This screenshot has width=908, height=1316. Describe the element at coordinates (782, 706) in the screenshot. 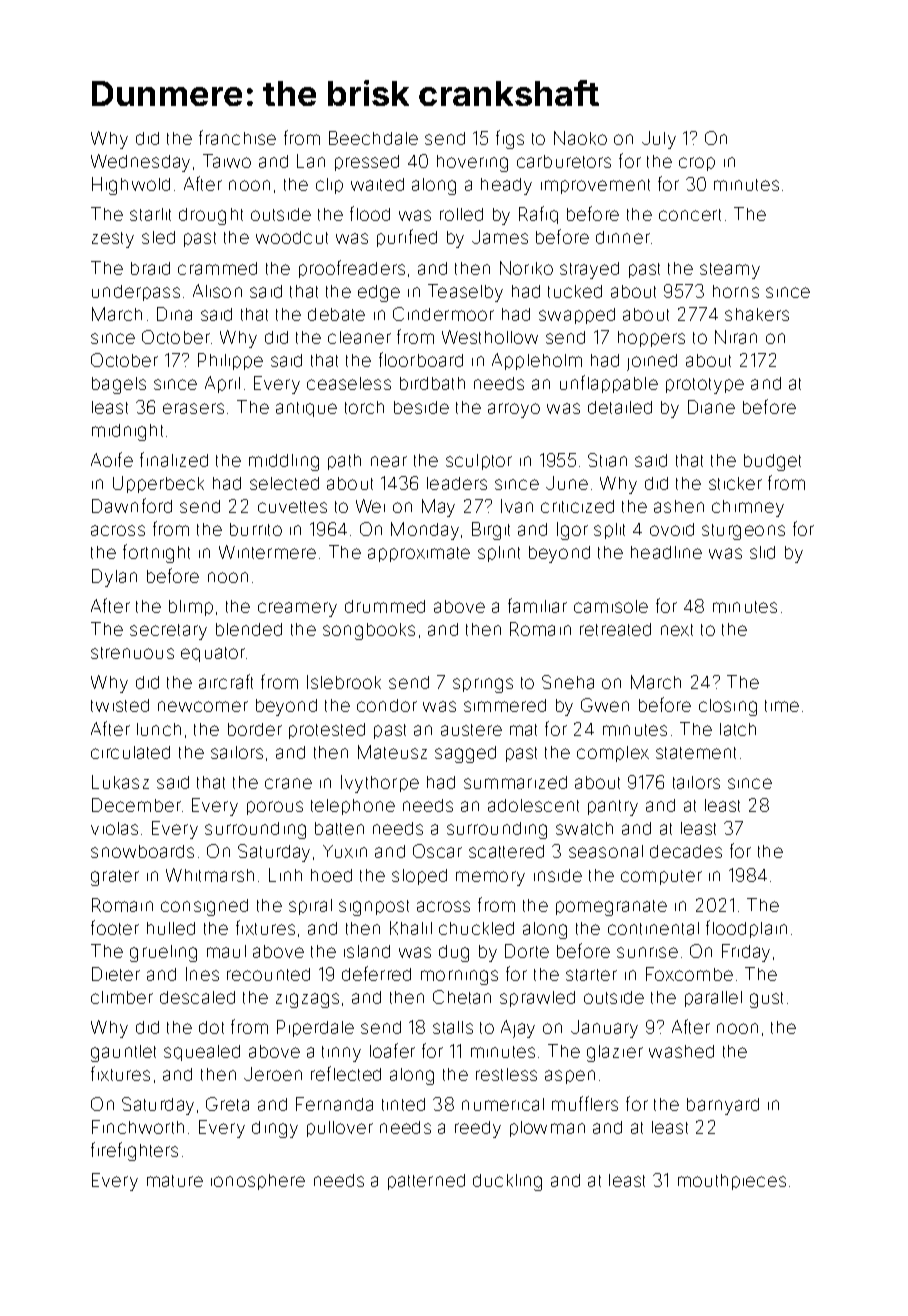

I see `time` at that location.
